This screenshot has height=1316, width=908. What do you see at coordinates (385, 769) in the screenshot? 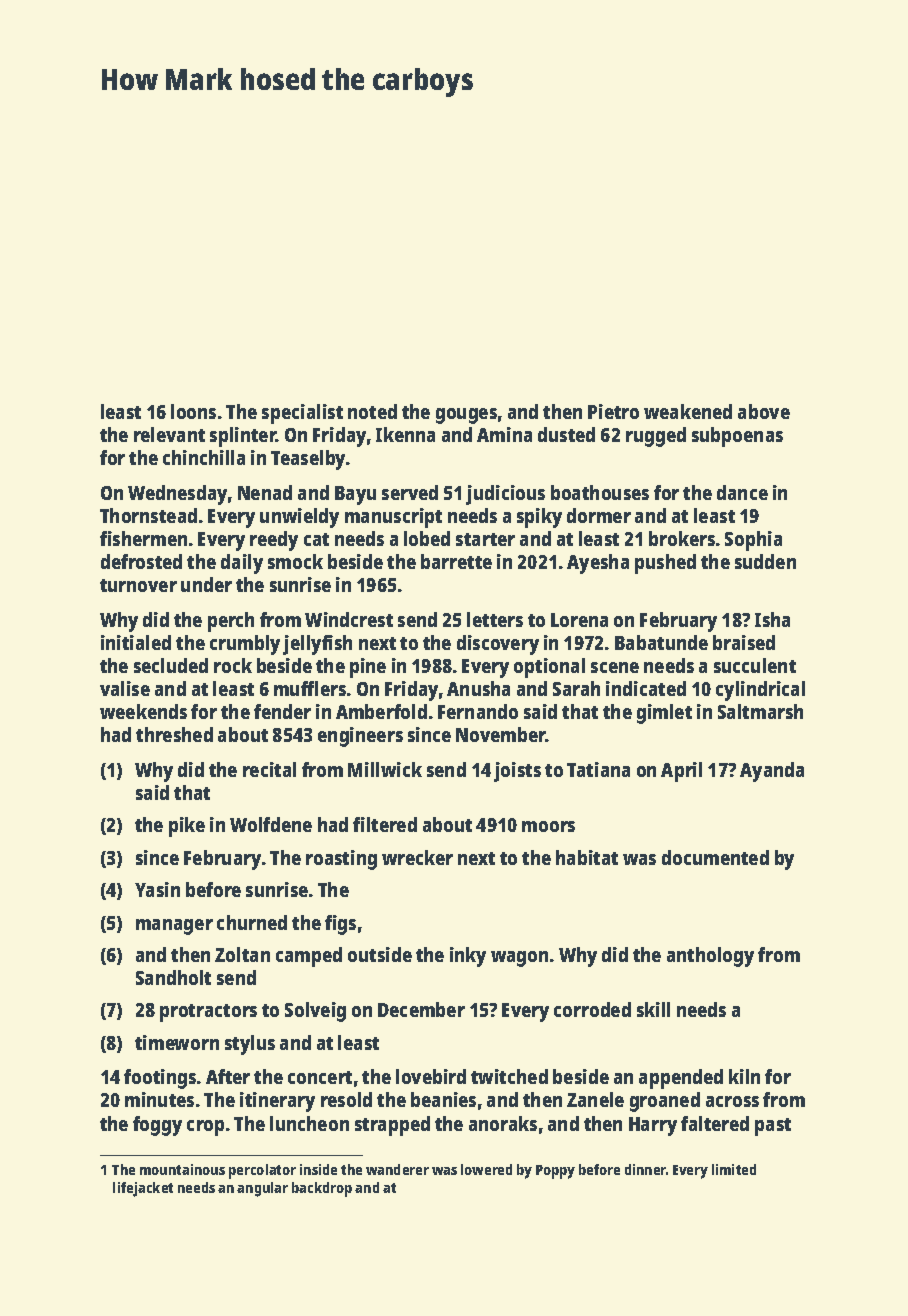
I see `Millwick` at bounding box center [385, 769].
